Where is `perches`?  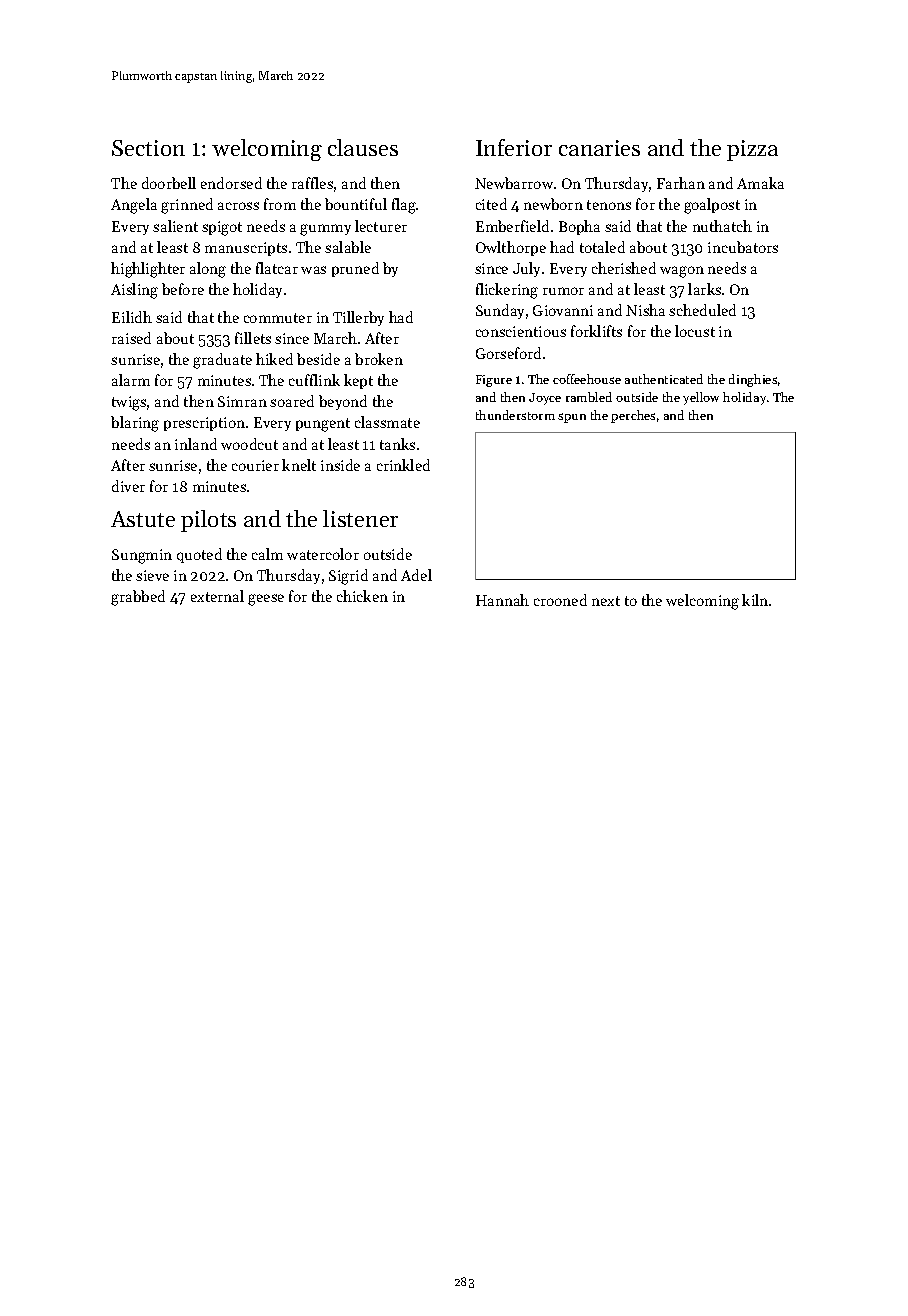 perches is located at coordinates (633, 416).
